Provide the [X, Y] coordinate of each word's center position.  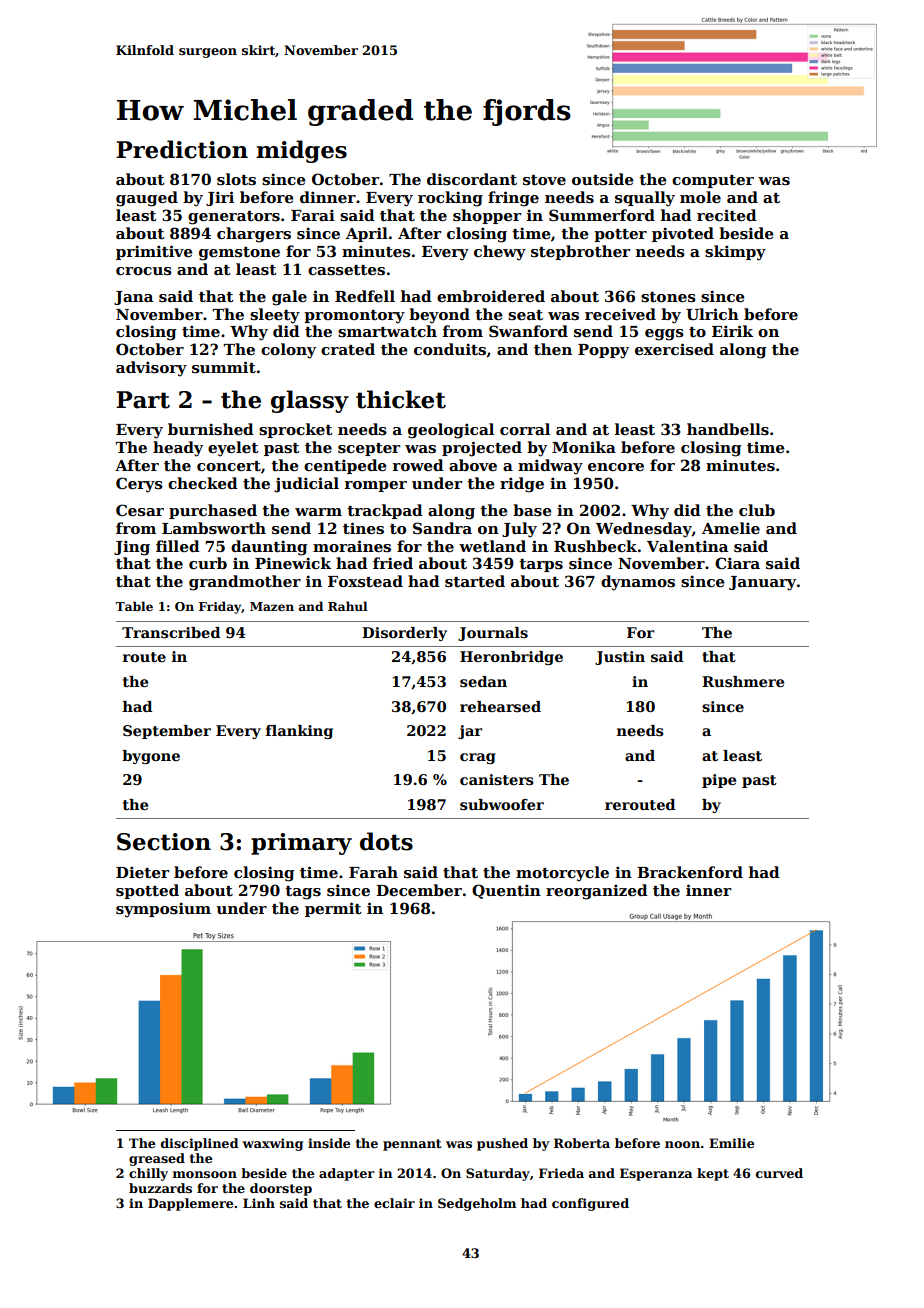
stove [544, 180]
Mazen [272, 606]
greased [157, 1159]
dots [386, 841]
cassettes [346, 270]
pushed [502, 1144]
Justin [620, 658]
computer [713, 181]
